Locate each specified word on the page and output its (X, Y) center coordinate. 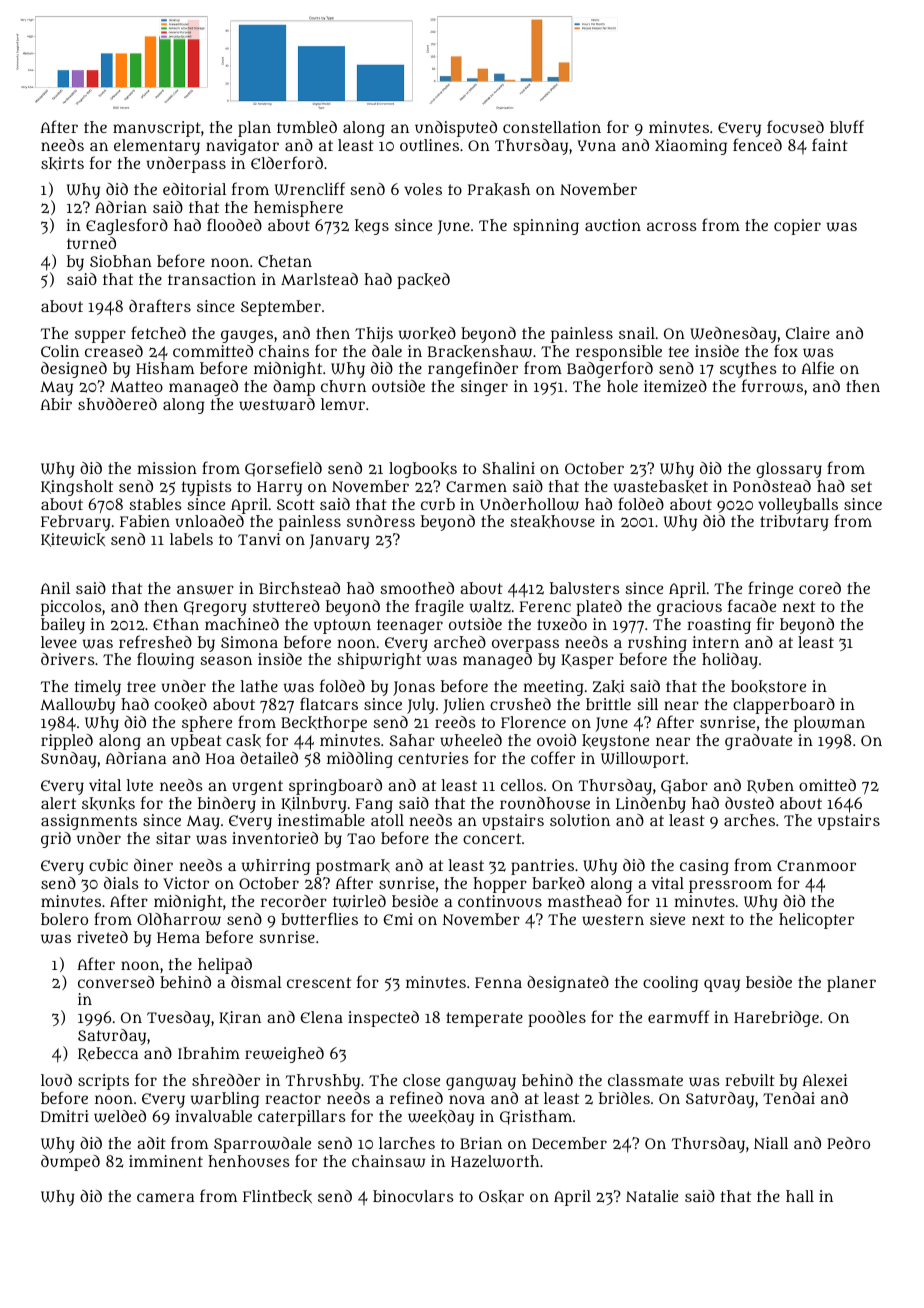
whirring (276, 867)
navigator (242, 147)
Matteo (136, 386)
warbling (225, 1100)
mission (167, 468)
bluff (847, 126)
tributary (794, 523)
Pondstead (772, 486)
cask (243, 740)
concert (492, 838)
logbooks (423, 470)
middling (360, 760)
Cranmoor (816, 865)
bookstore (768, 686)
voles (423, 189)
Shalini (509, 468)
